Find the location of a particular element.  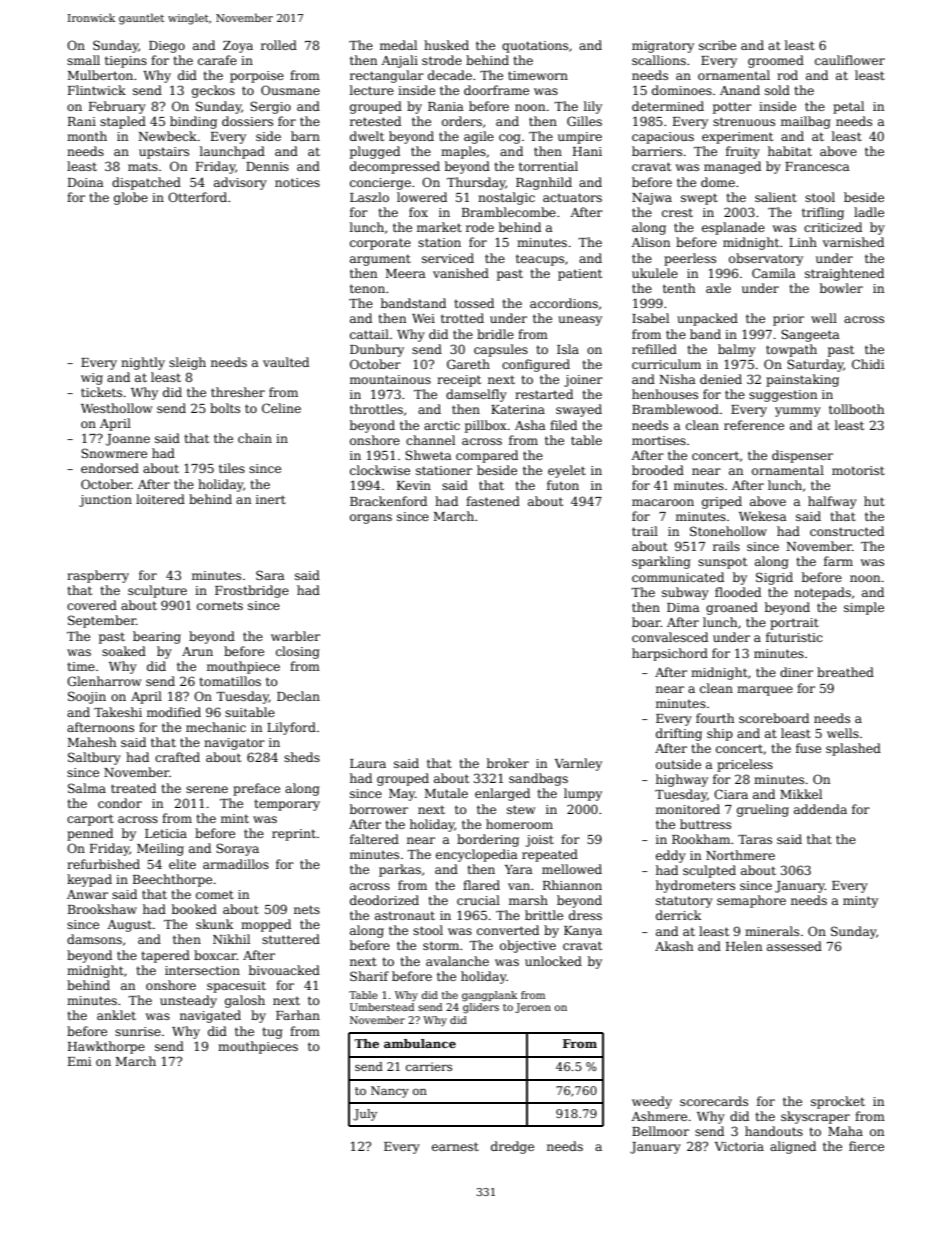

inert is located at coordinates (271, 499).
